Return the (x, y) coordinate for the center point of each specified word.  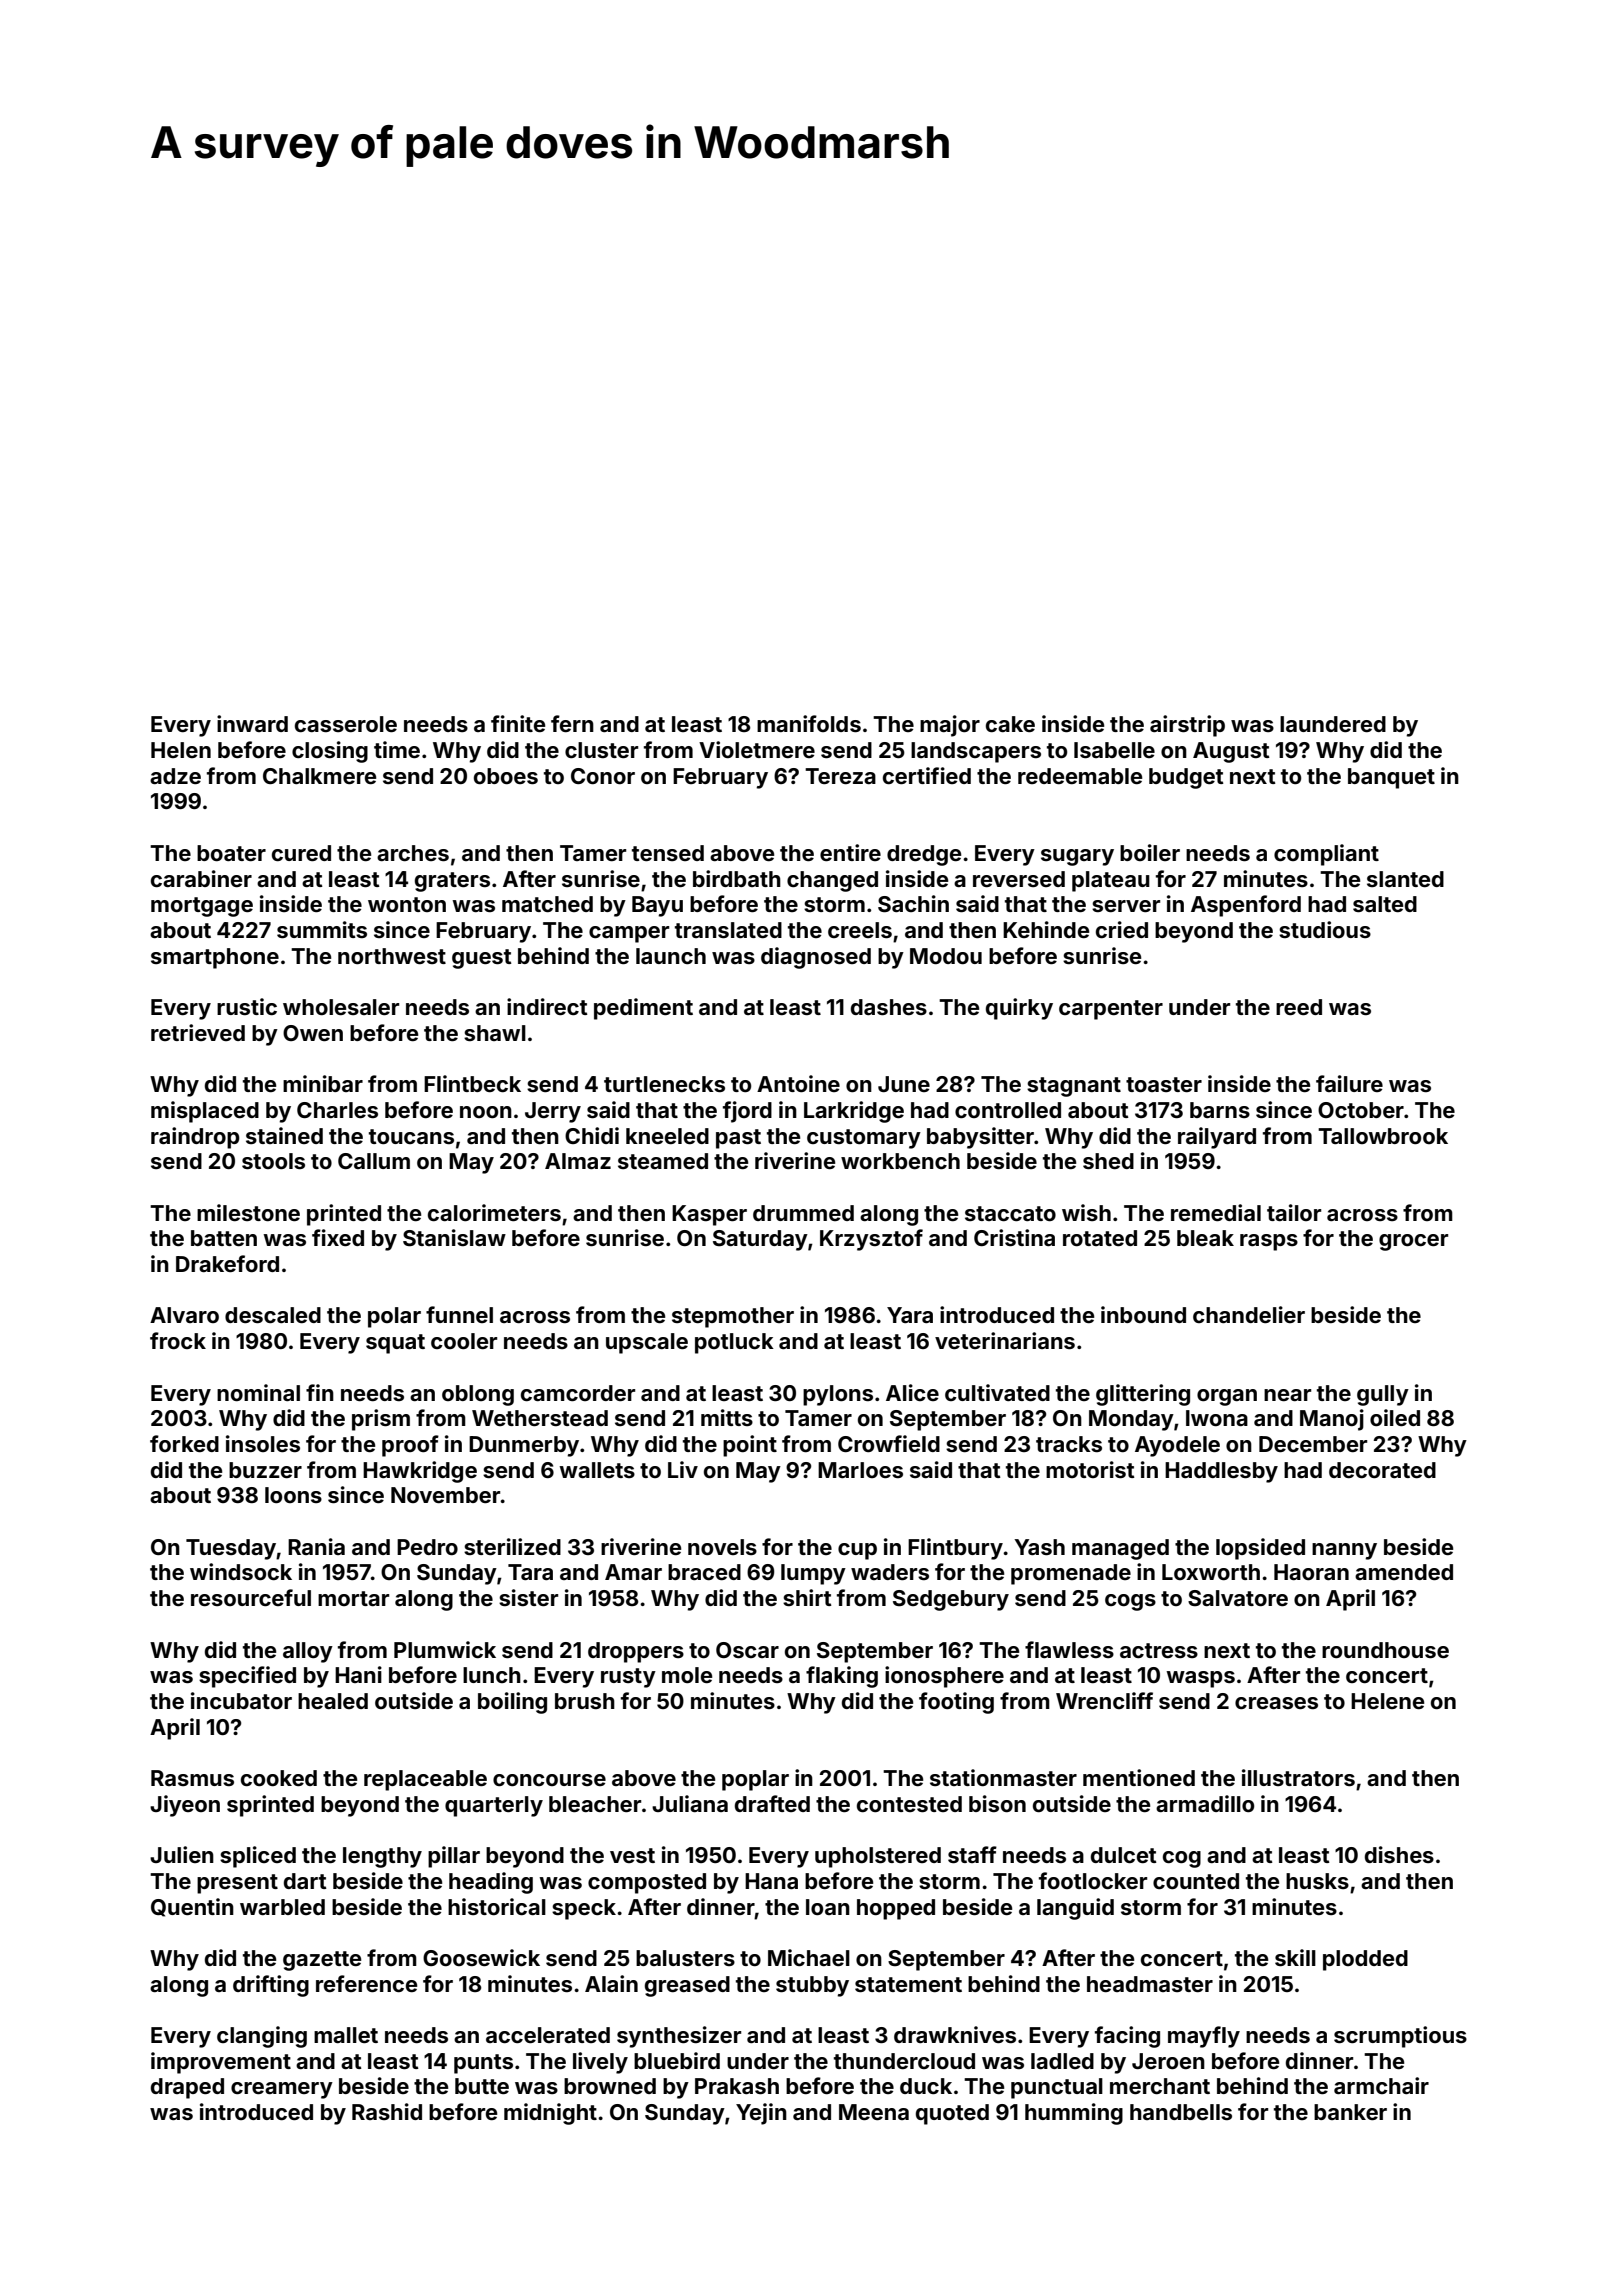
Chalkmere (319, 776)
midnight (550, 2114)
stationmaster (1003, 1777)
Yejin (761, 2114)
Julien (182, 1854)
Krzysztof (871, 1240)
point (750, 1446)
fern (572, 723)
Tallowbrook (1383, 1136)
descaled (273, 1315)
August (1231, 752)
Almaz (578, 1161)
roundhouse (1385, 1650)
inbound (1143, 1314)
